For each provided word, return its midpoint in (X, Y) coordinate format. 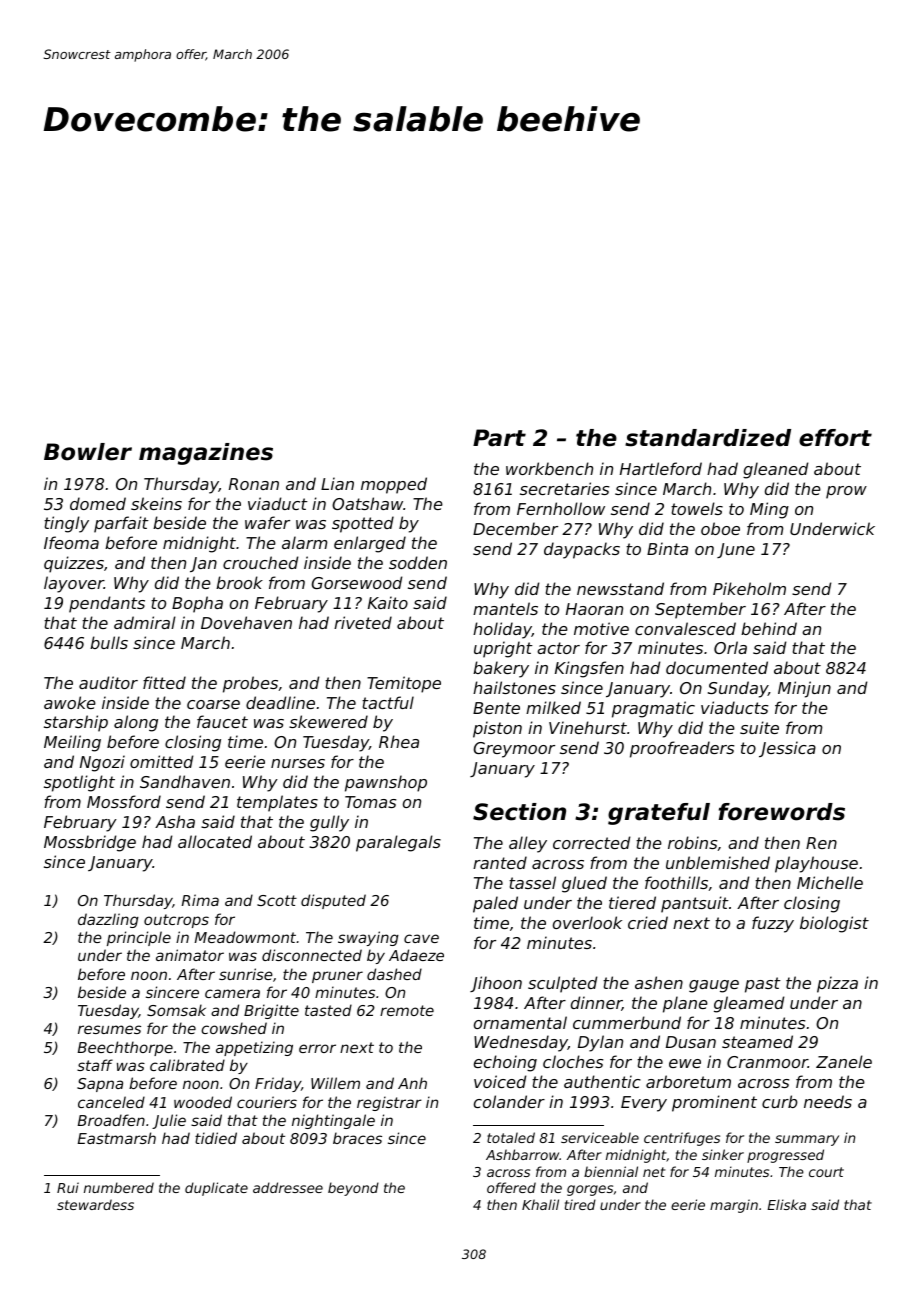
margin (734, 1206)
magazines (206, 454)
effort (835, 438)
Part (499, 438)
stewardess (95, 1204)
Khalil (540, 1204)
